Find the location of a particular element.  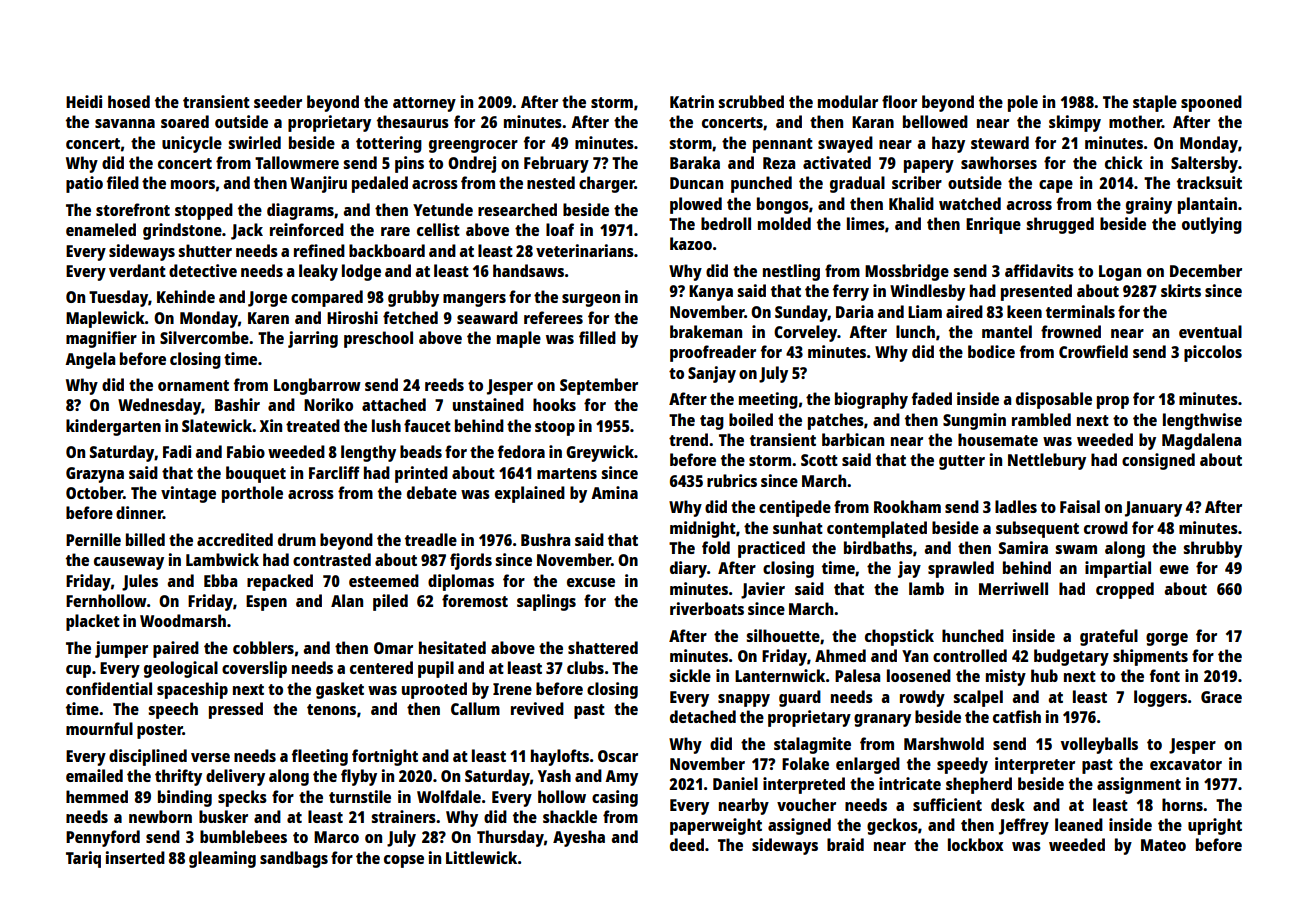

shattered is located at coordinates (603, 647).
